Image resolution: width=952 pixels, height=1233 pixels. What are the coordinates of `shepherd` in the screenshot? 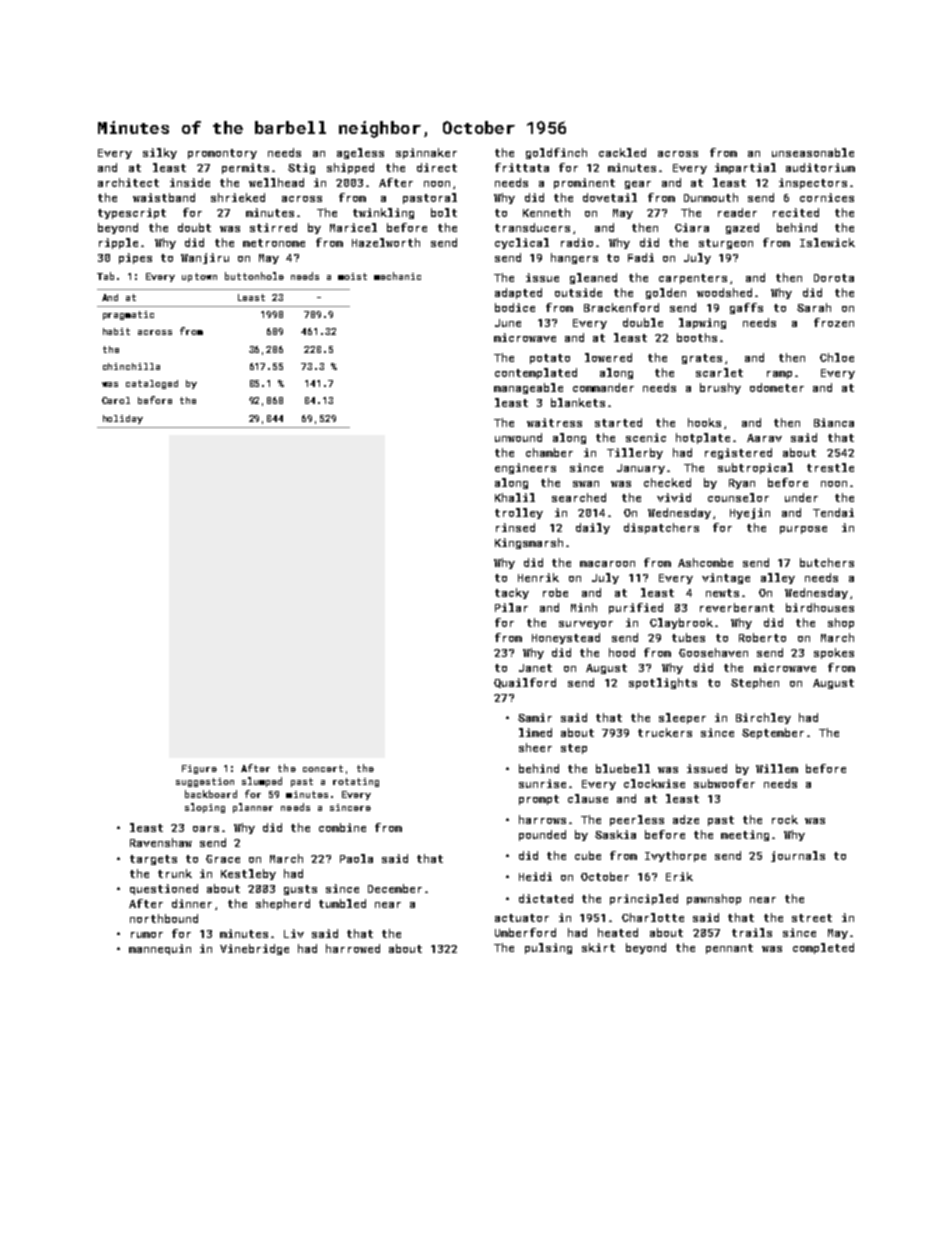 It's located at (283, 904).
